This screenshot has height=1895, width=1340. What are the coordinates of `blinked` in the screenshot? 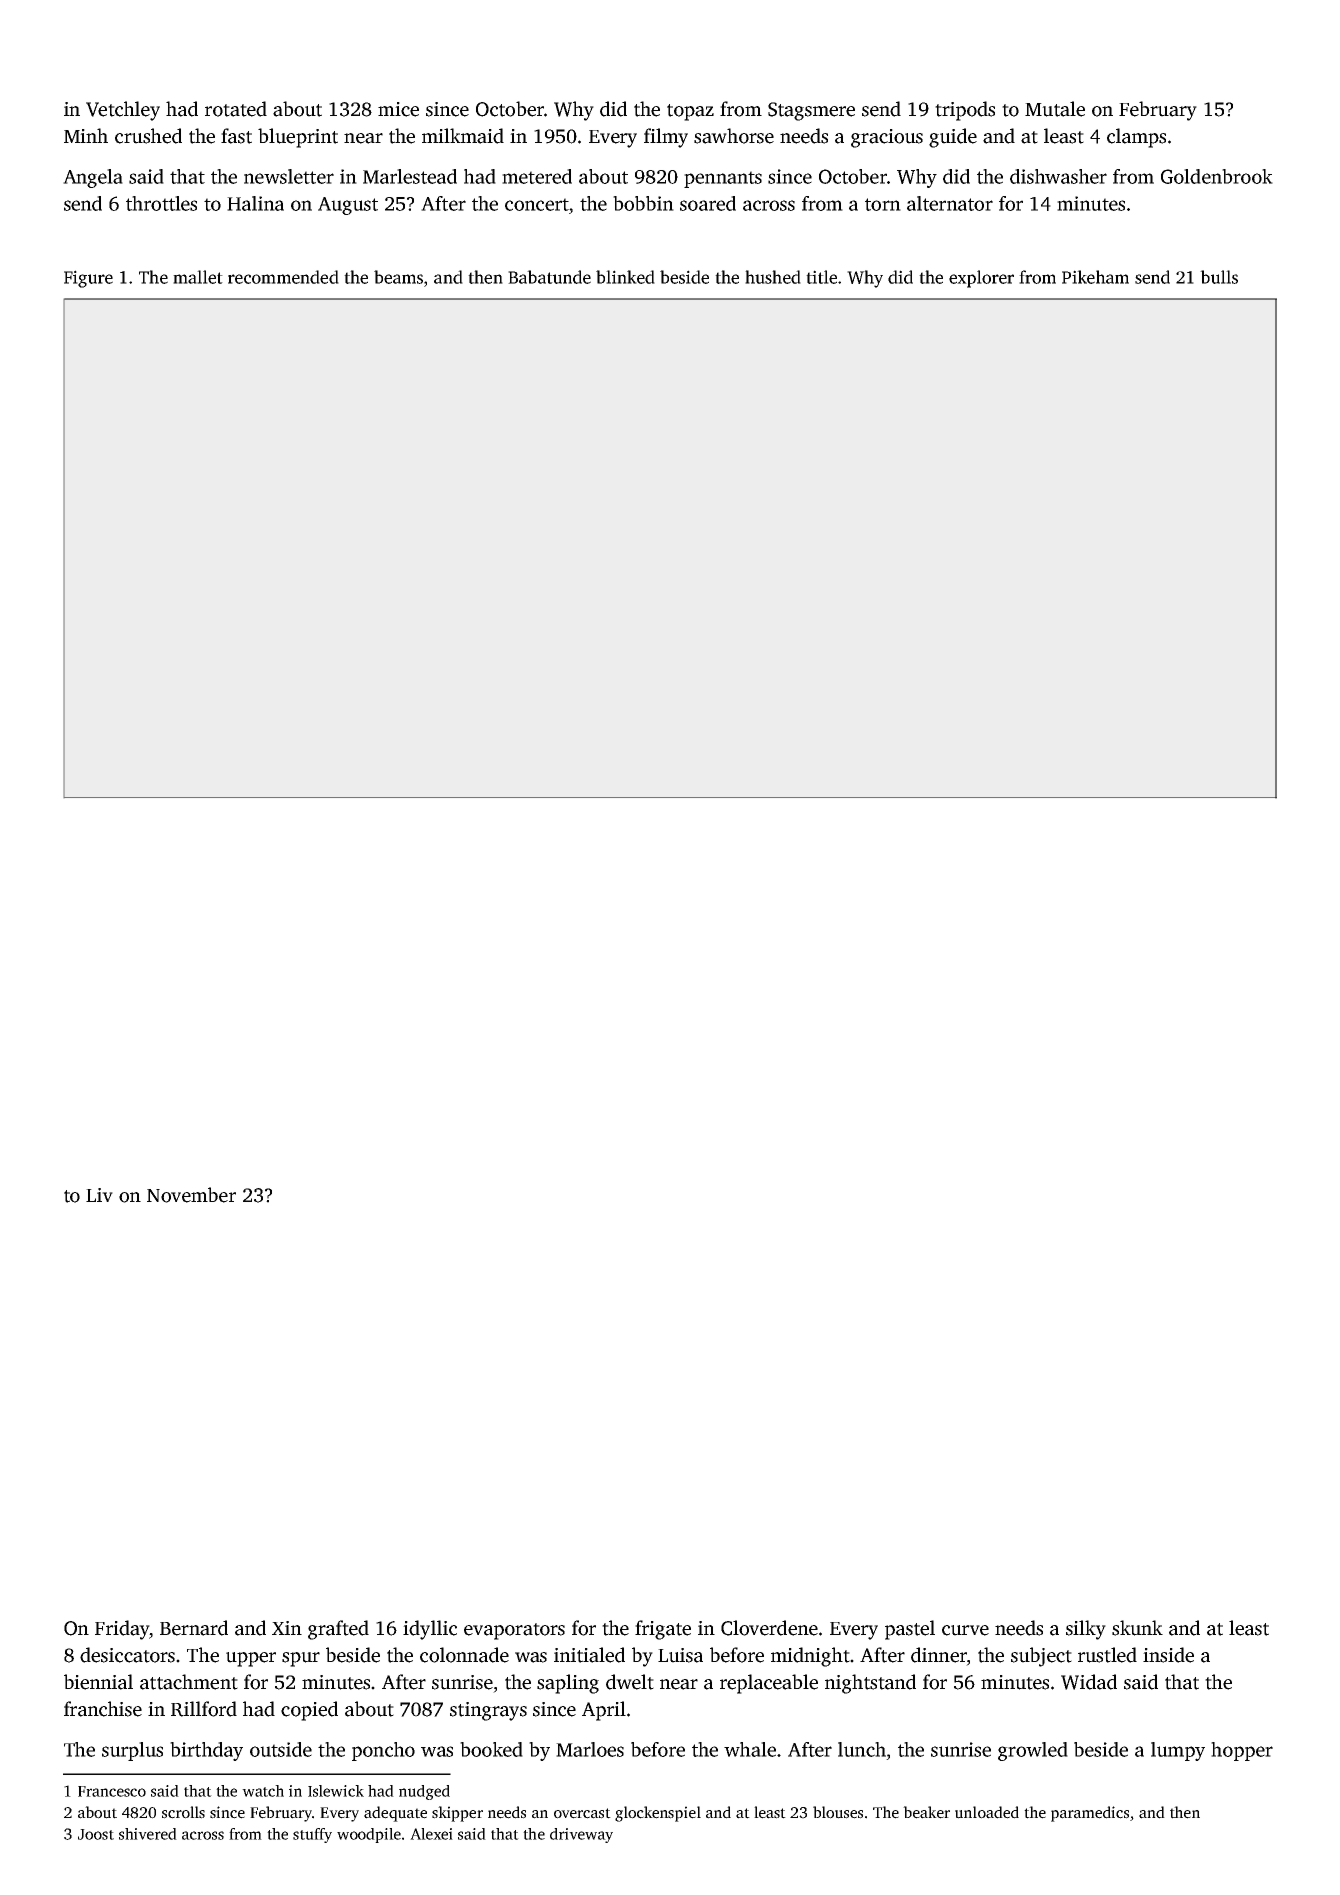 It's located at (625, 277).
